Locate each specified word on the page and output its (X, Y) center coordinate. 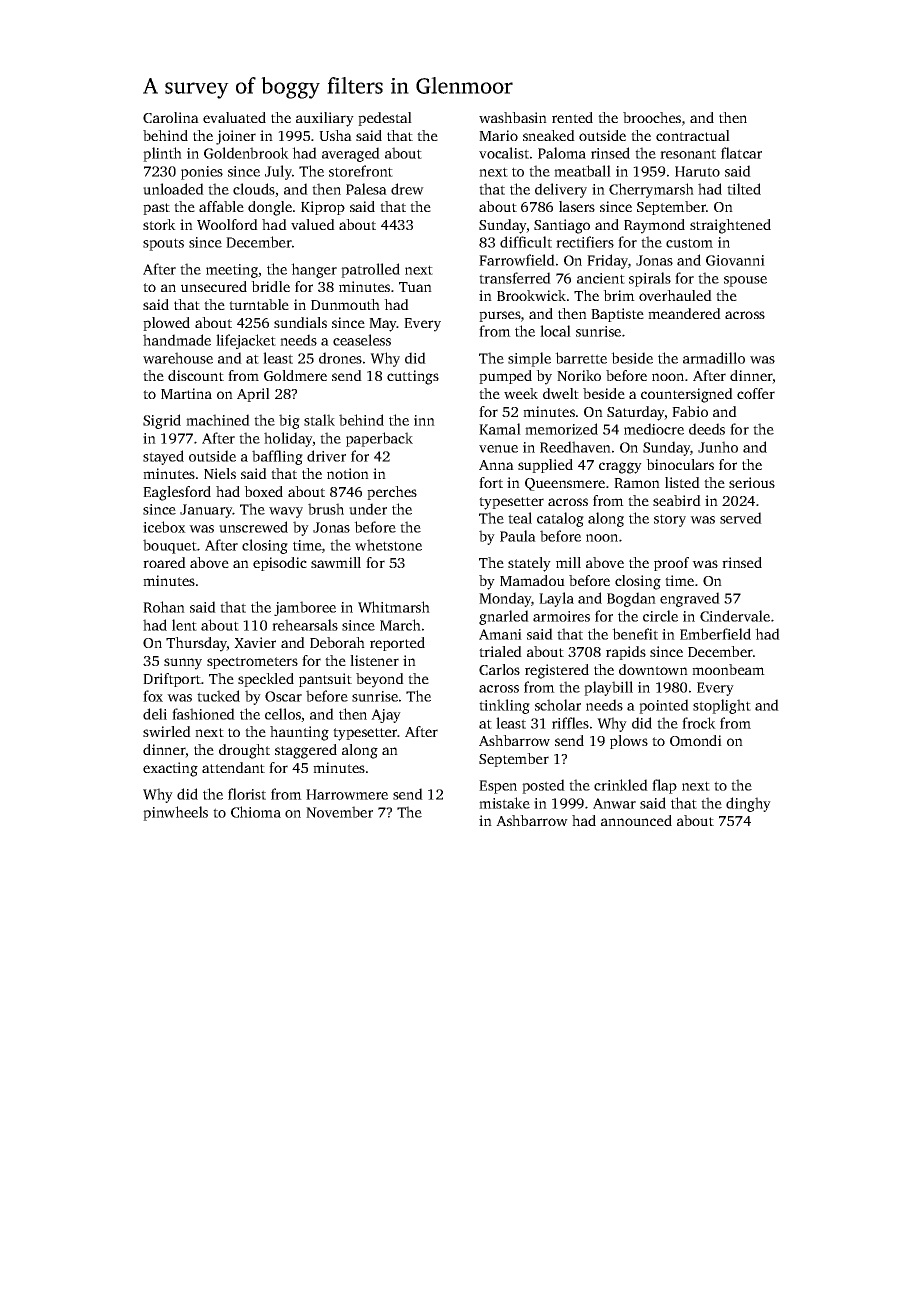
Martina (186, 393)
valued (313, 224)
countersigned (687, 395)
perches (392, 493)
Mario (498, 135)
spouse (745, 281)
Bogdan (631, 599)
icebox (164, 527)
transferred (515, 278)
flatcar (741, 153)
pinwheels (175, 813)
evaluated (234, 117)
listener (374, 660)
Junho (718, 447)
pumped (505, 377)
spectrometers (252, 663)
